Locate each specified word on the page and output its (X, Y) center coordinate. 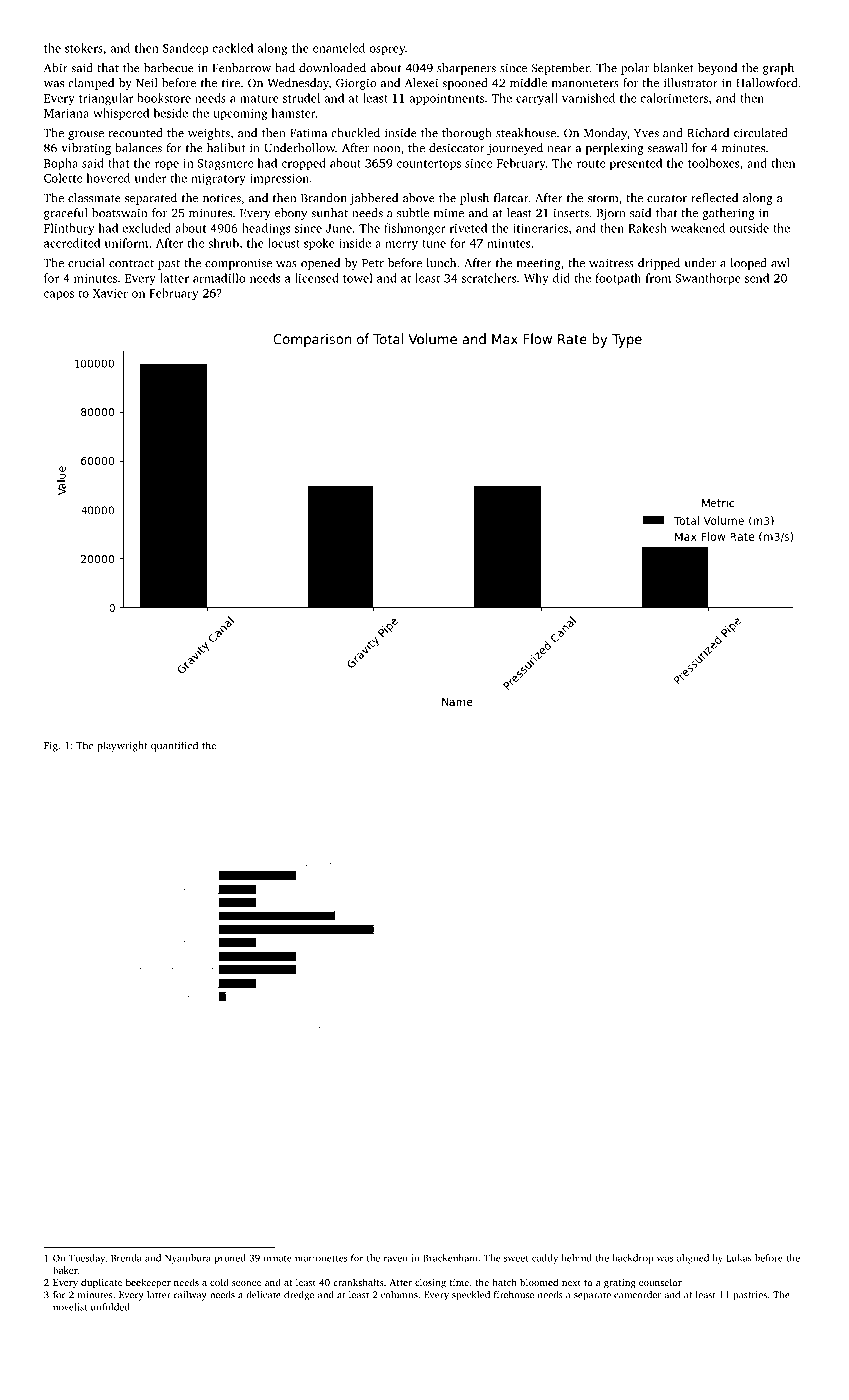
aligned (693, 1259)
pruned (230, 1259)
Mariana (66, 113)
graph (778, 69)
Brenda (126, 1258)
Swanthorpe (708, 279)
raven (396, 1259)
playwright (122, 746)
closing (430, 1283)
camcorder (637, 1295)
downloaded (332, 68)
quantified (174, 746)
